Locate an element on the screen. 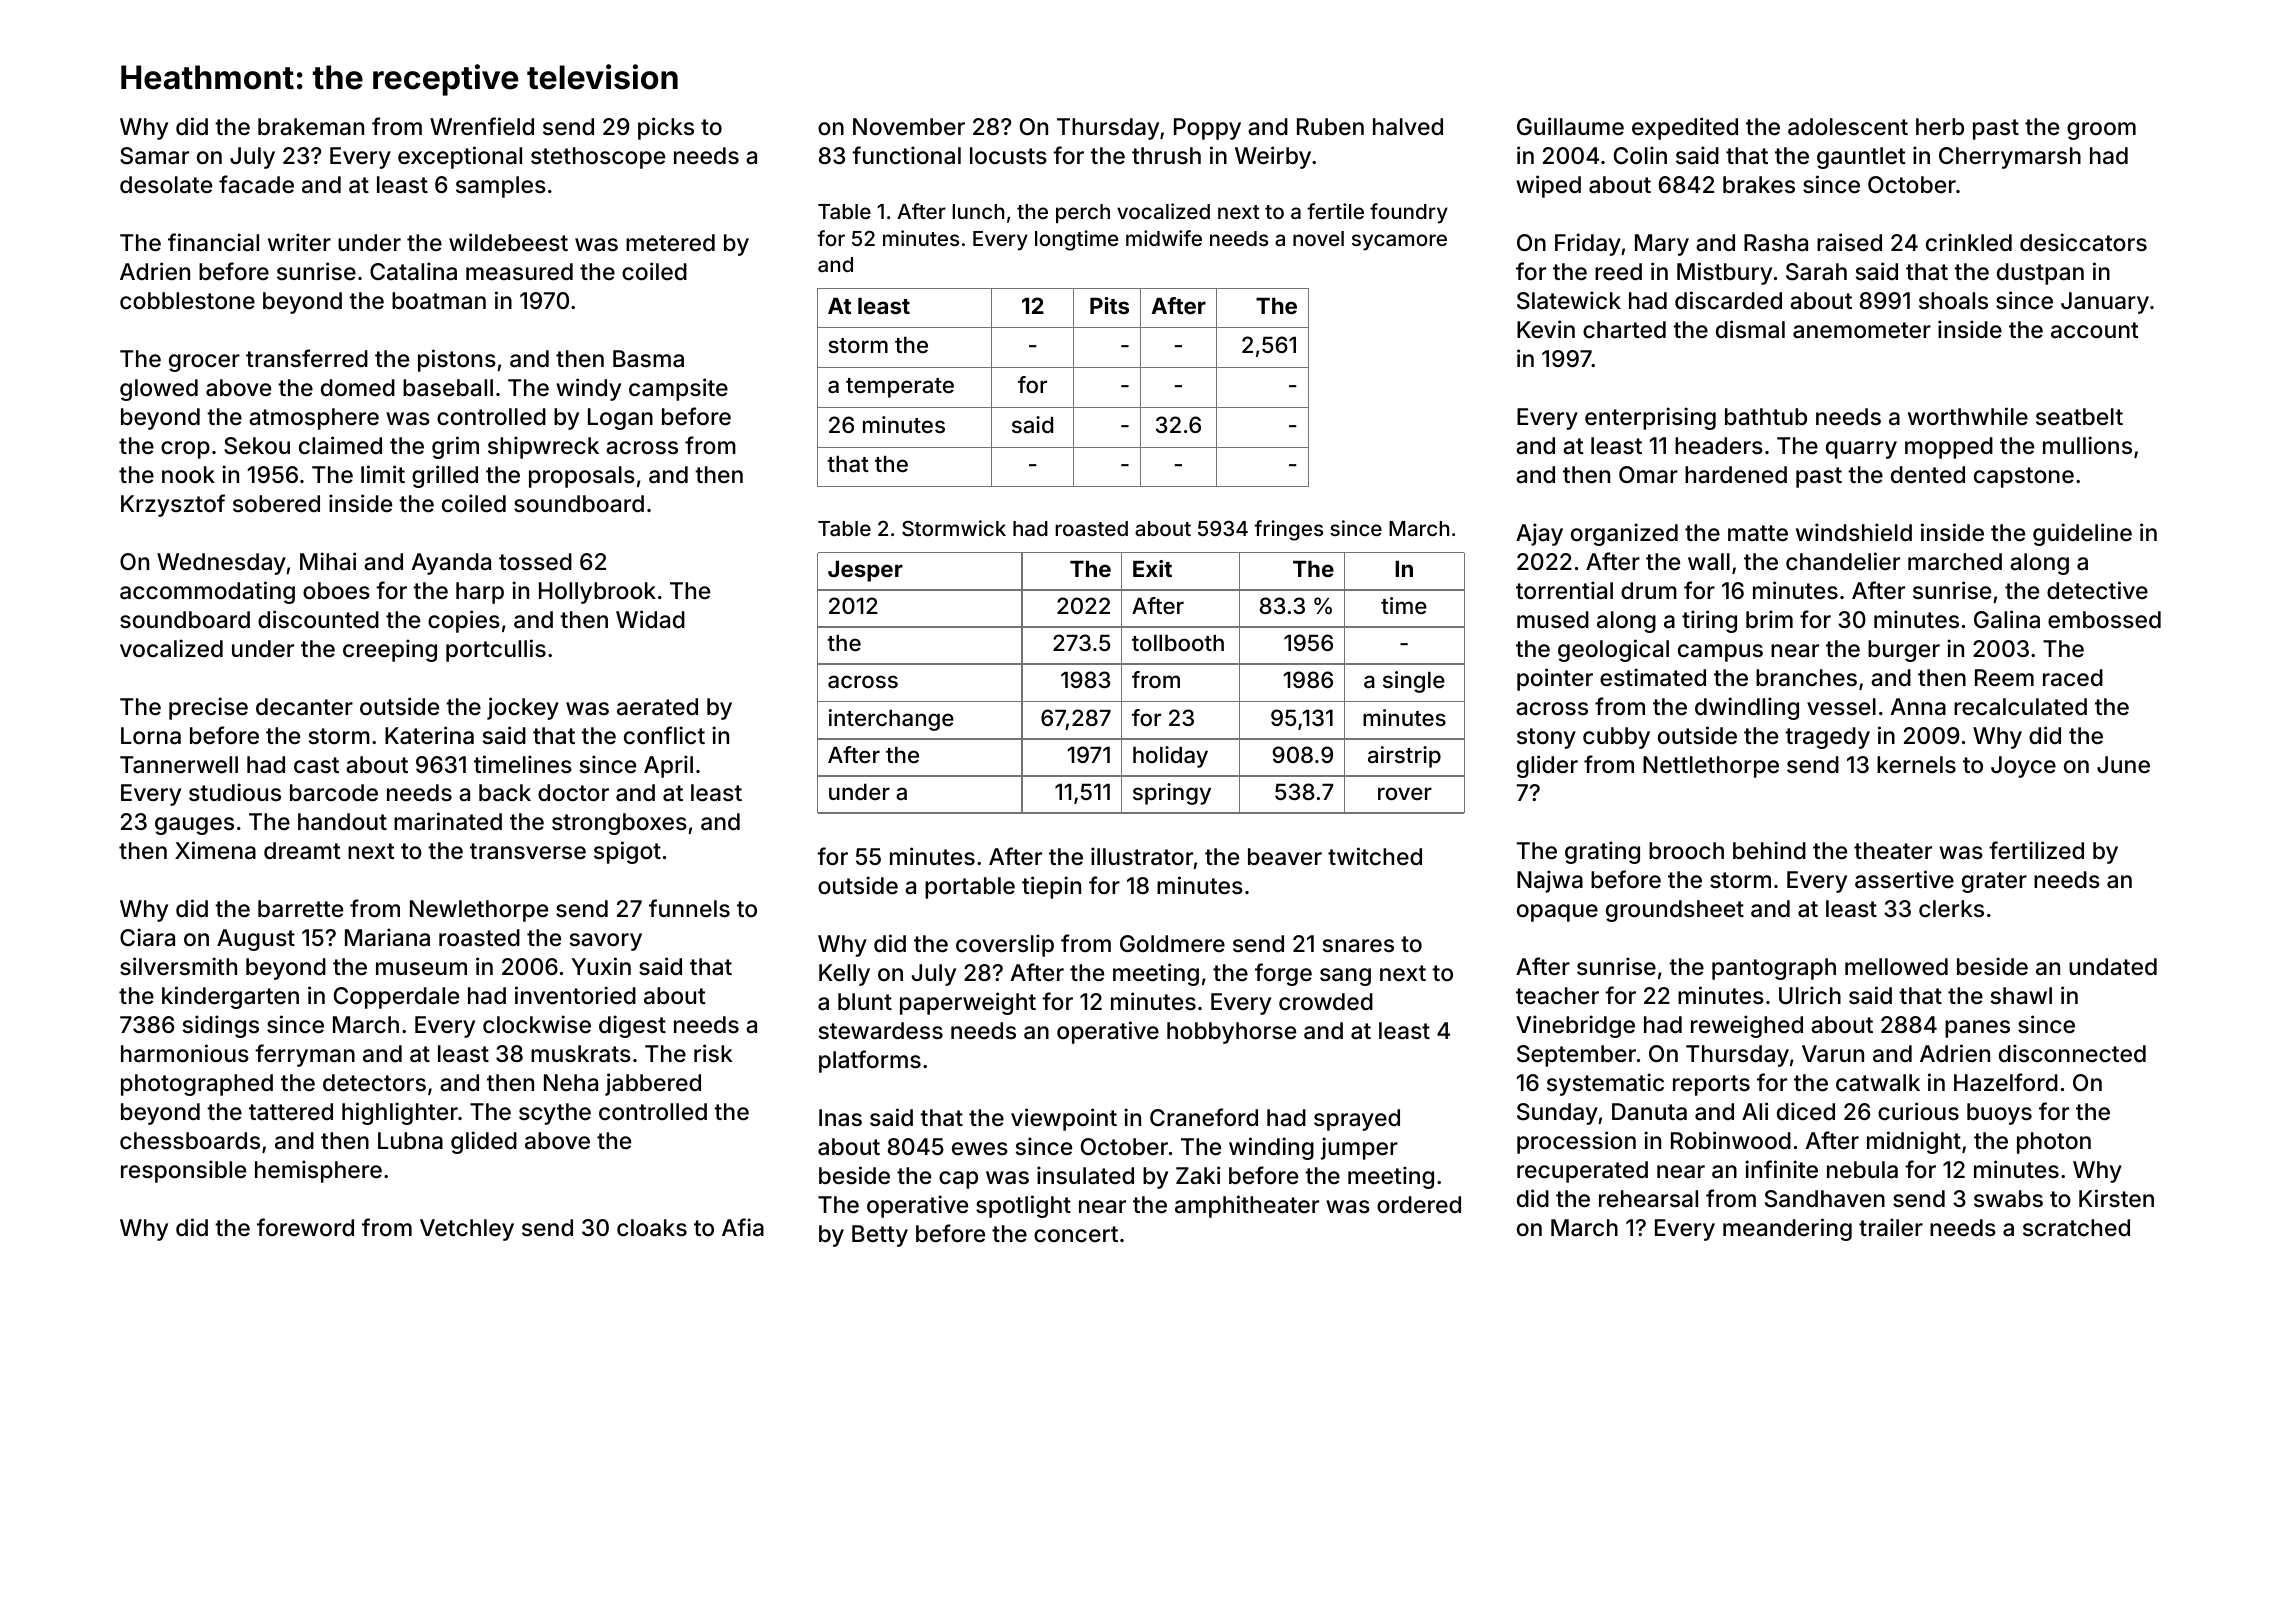 The height and width of the screenshot is (1614, 2282). Katerina is located at coordinates (429, 735).
